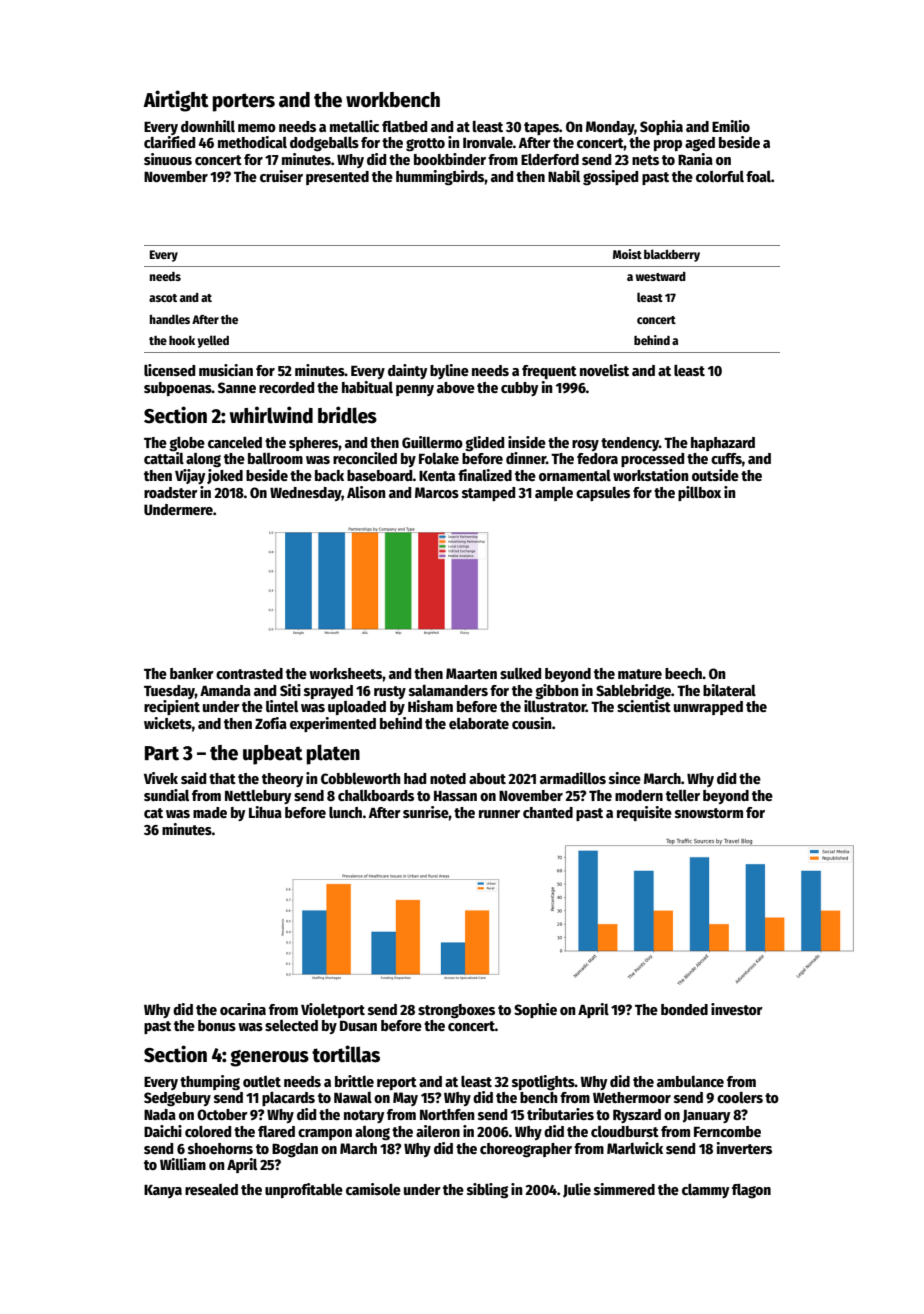 This screenshot has width=924, height=1314. I want to click on frequent, so click(549, 372).
